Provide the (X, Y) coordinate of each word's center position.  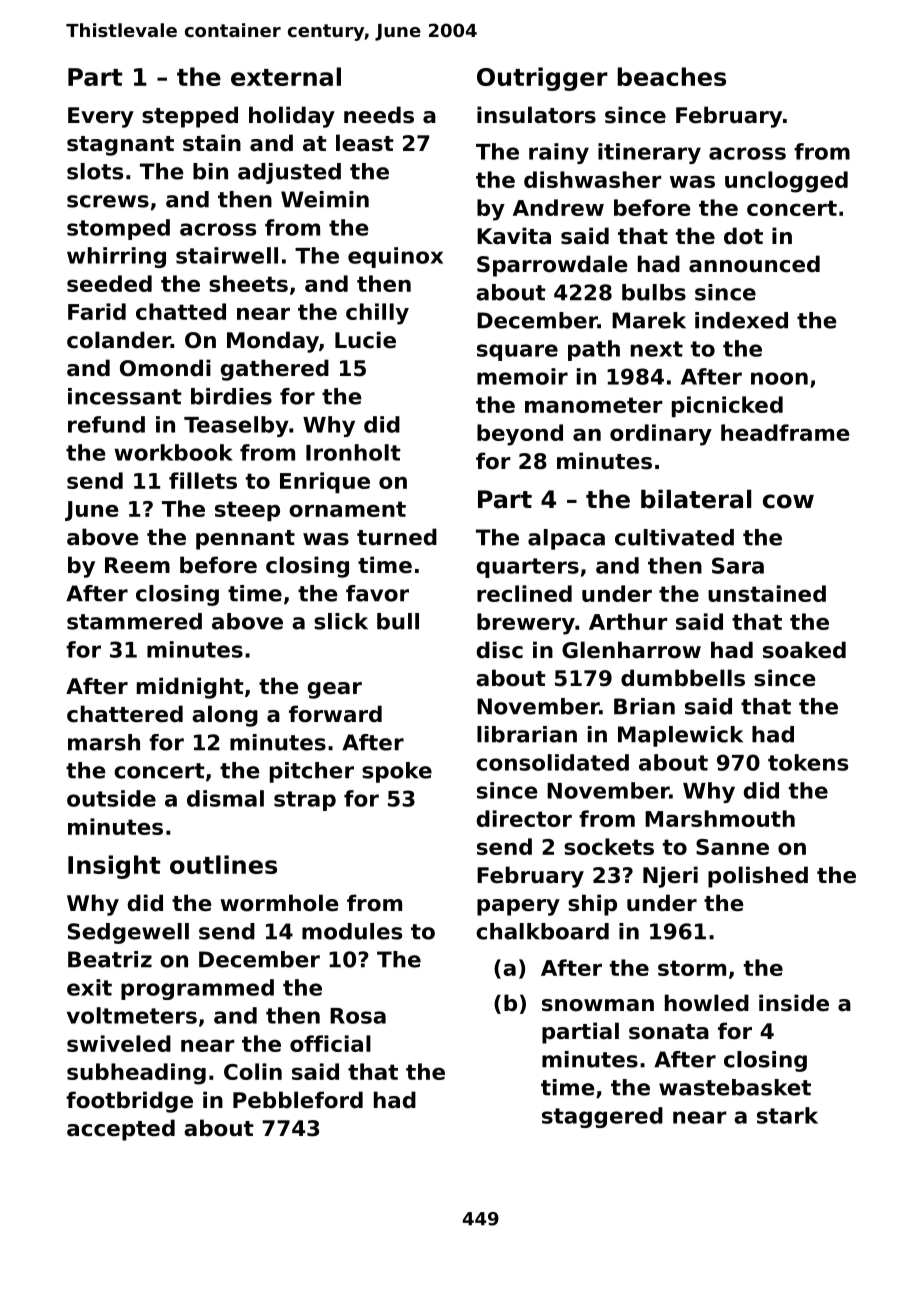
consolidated (552, 762)
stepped (190, 117)
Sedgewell (128, 933)
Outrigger (542, 79)
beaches (672, 76)
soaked (804, 650)
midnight (190, 688)
